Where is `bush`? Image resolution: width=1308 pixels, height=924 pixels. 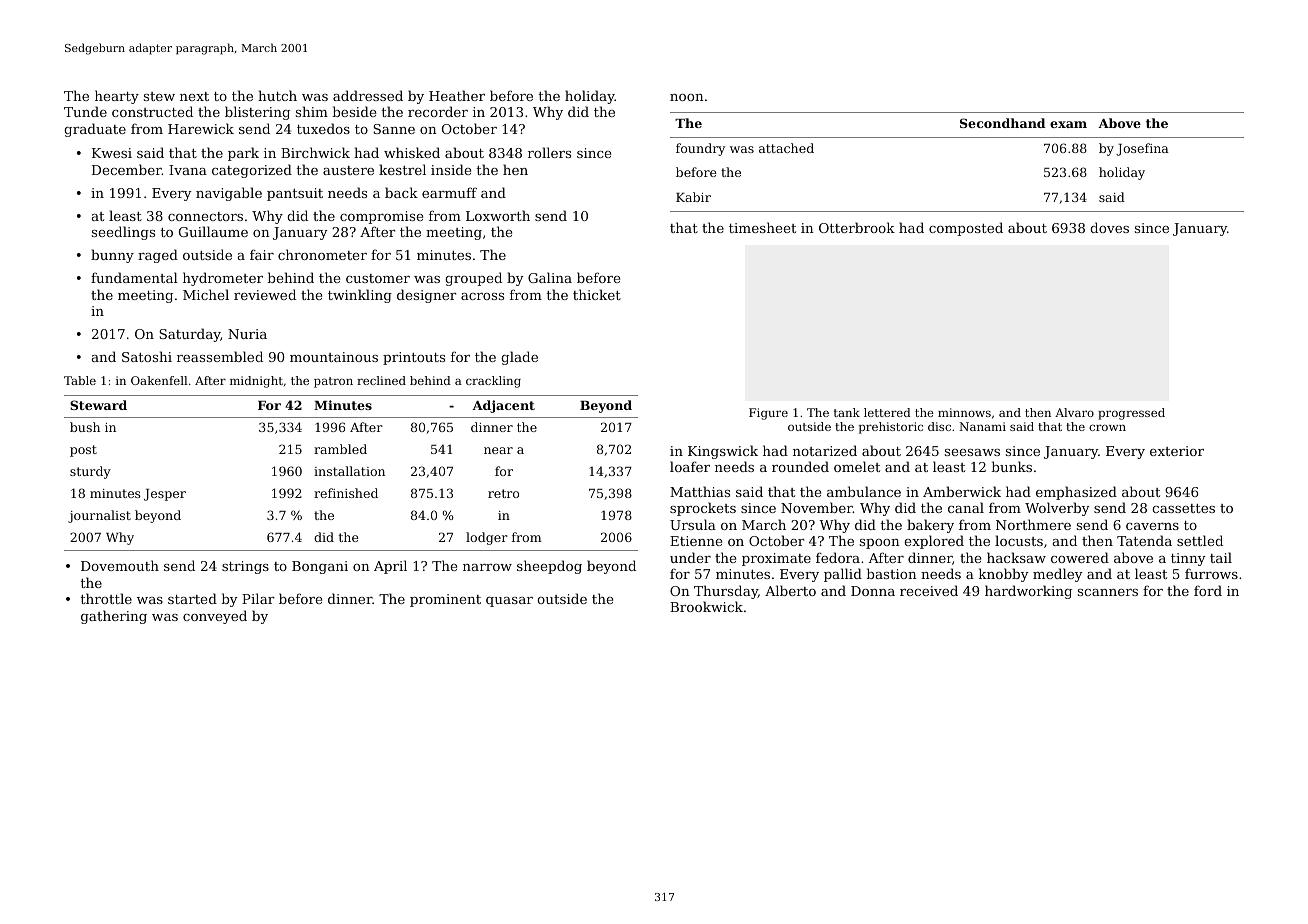 bush is located at coordinates (85, 427).
